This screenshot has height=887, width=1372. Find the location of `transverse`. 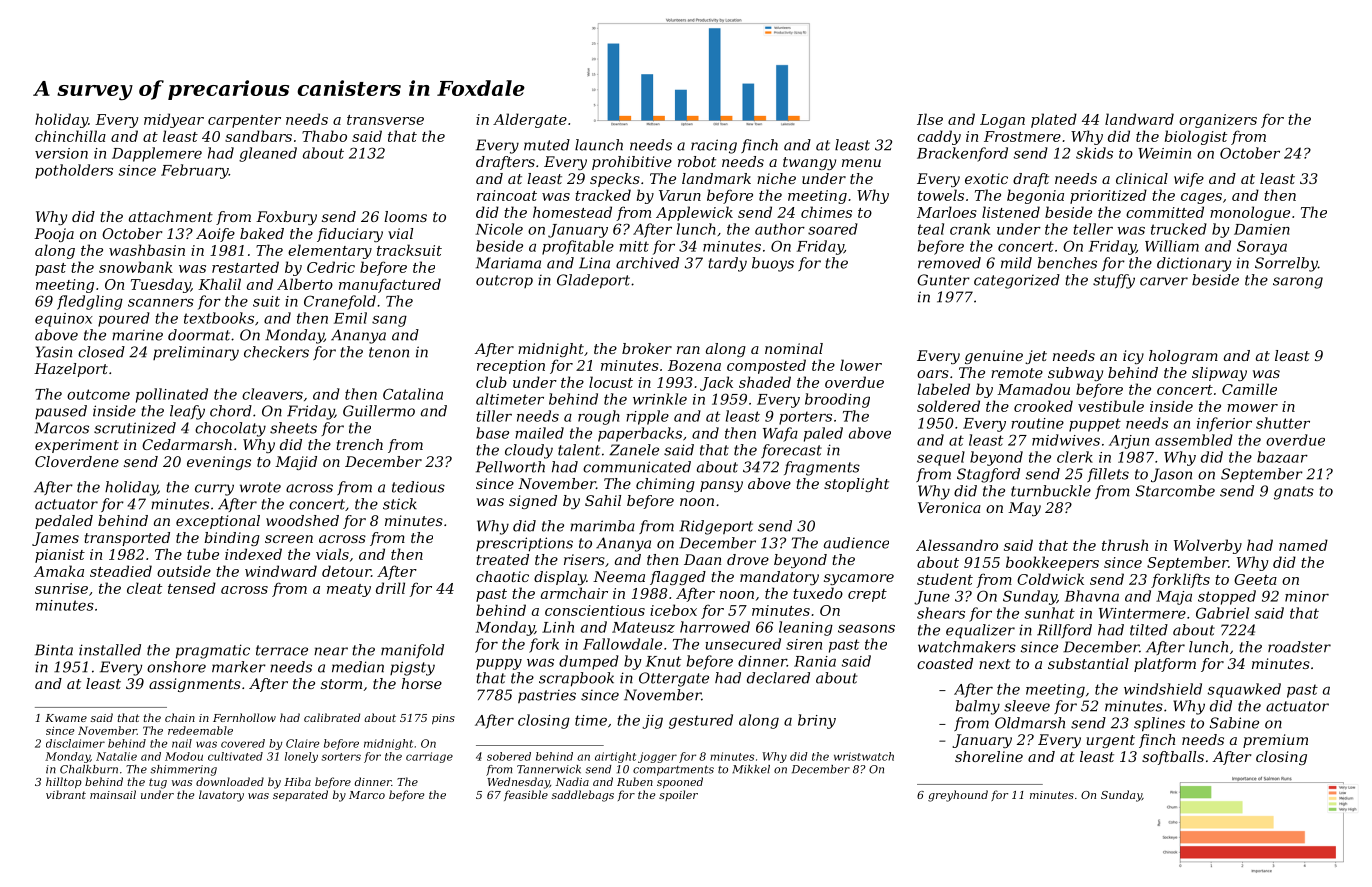

transverse is located at coordinates (385, 120).
